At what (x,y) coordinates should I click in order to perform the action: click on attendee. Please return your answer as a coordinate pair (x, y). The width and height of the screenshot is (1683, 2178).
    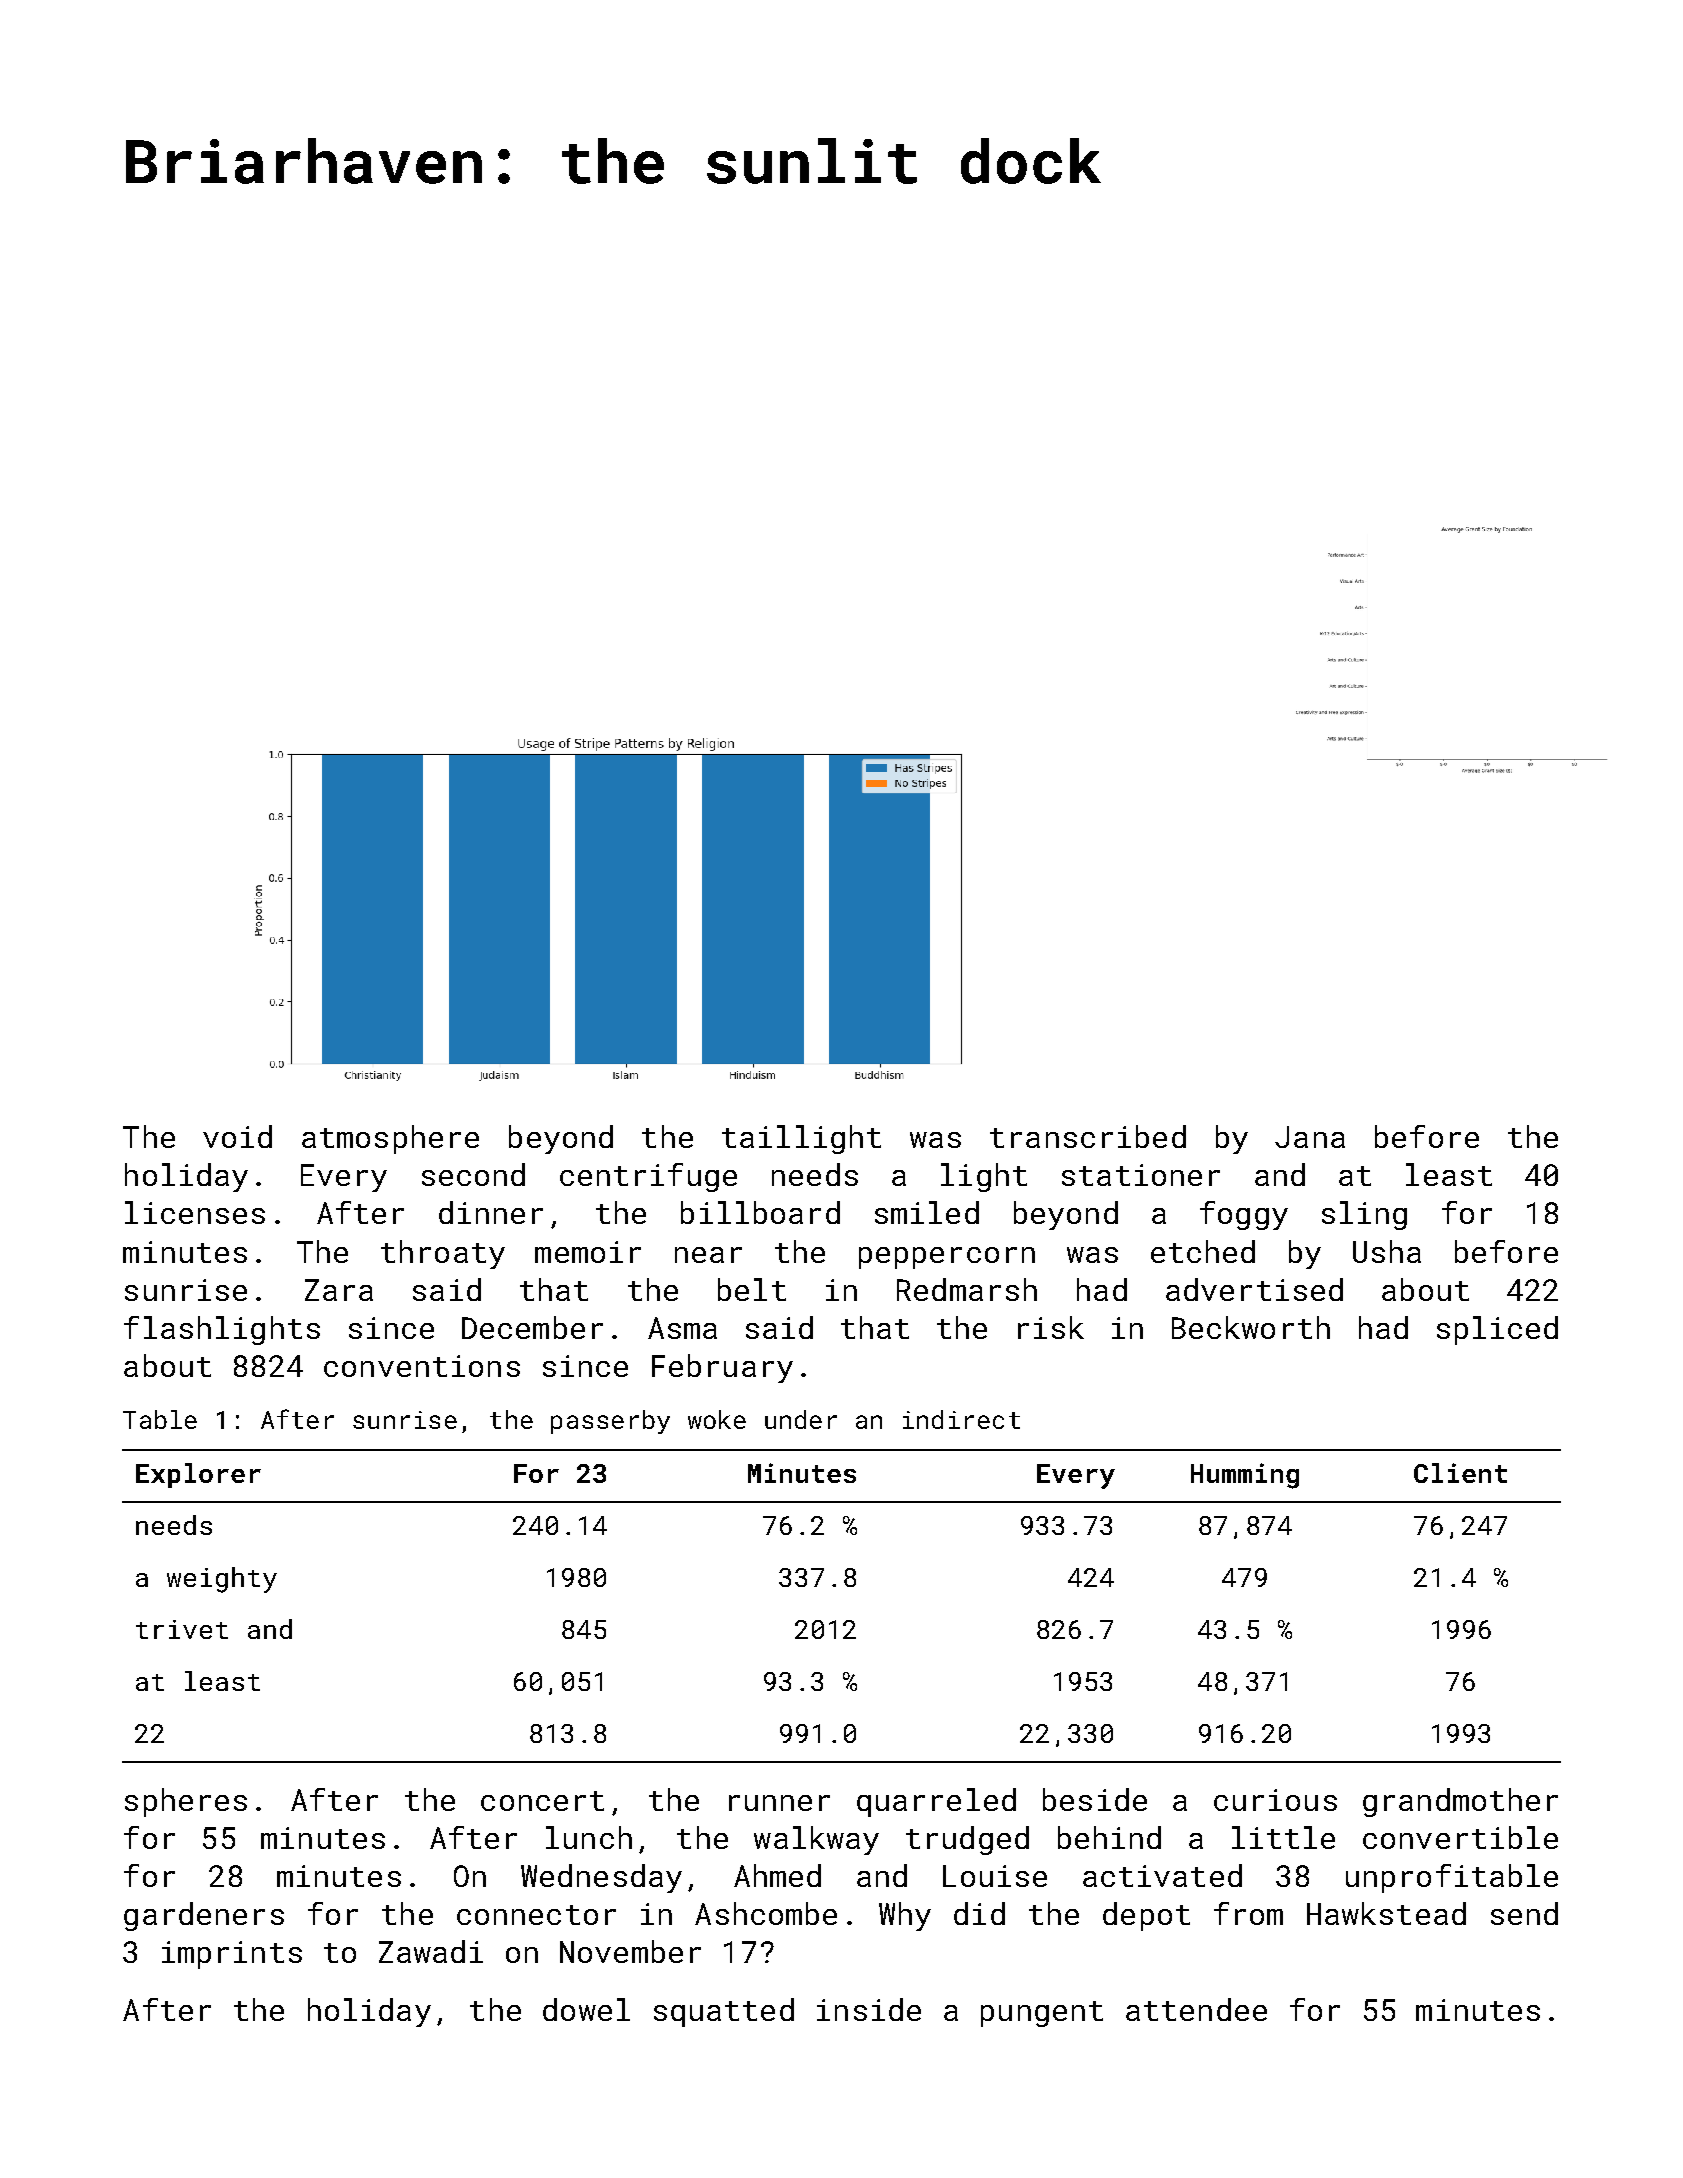
    Looking at the image, I should click on (1196, 2009).
